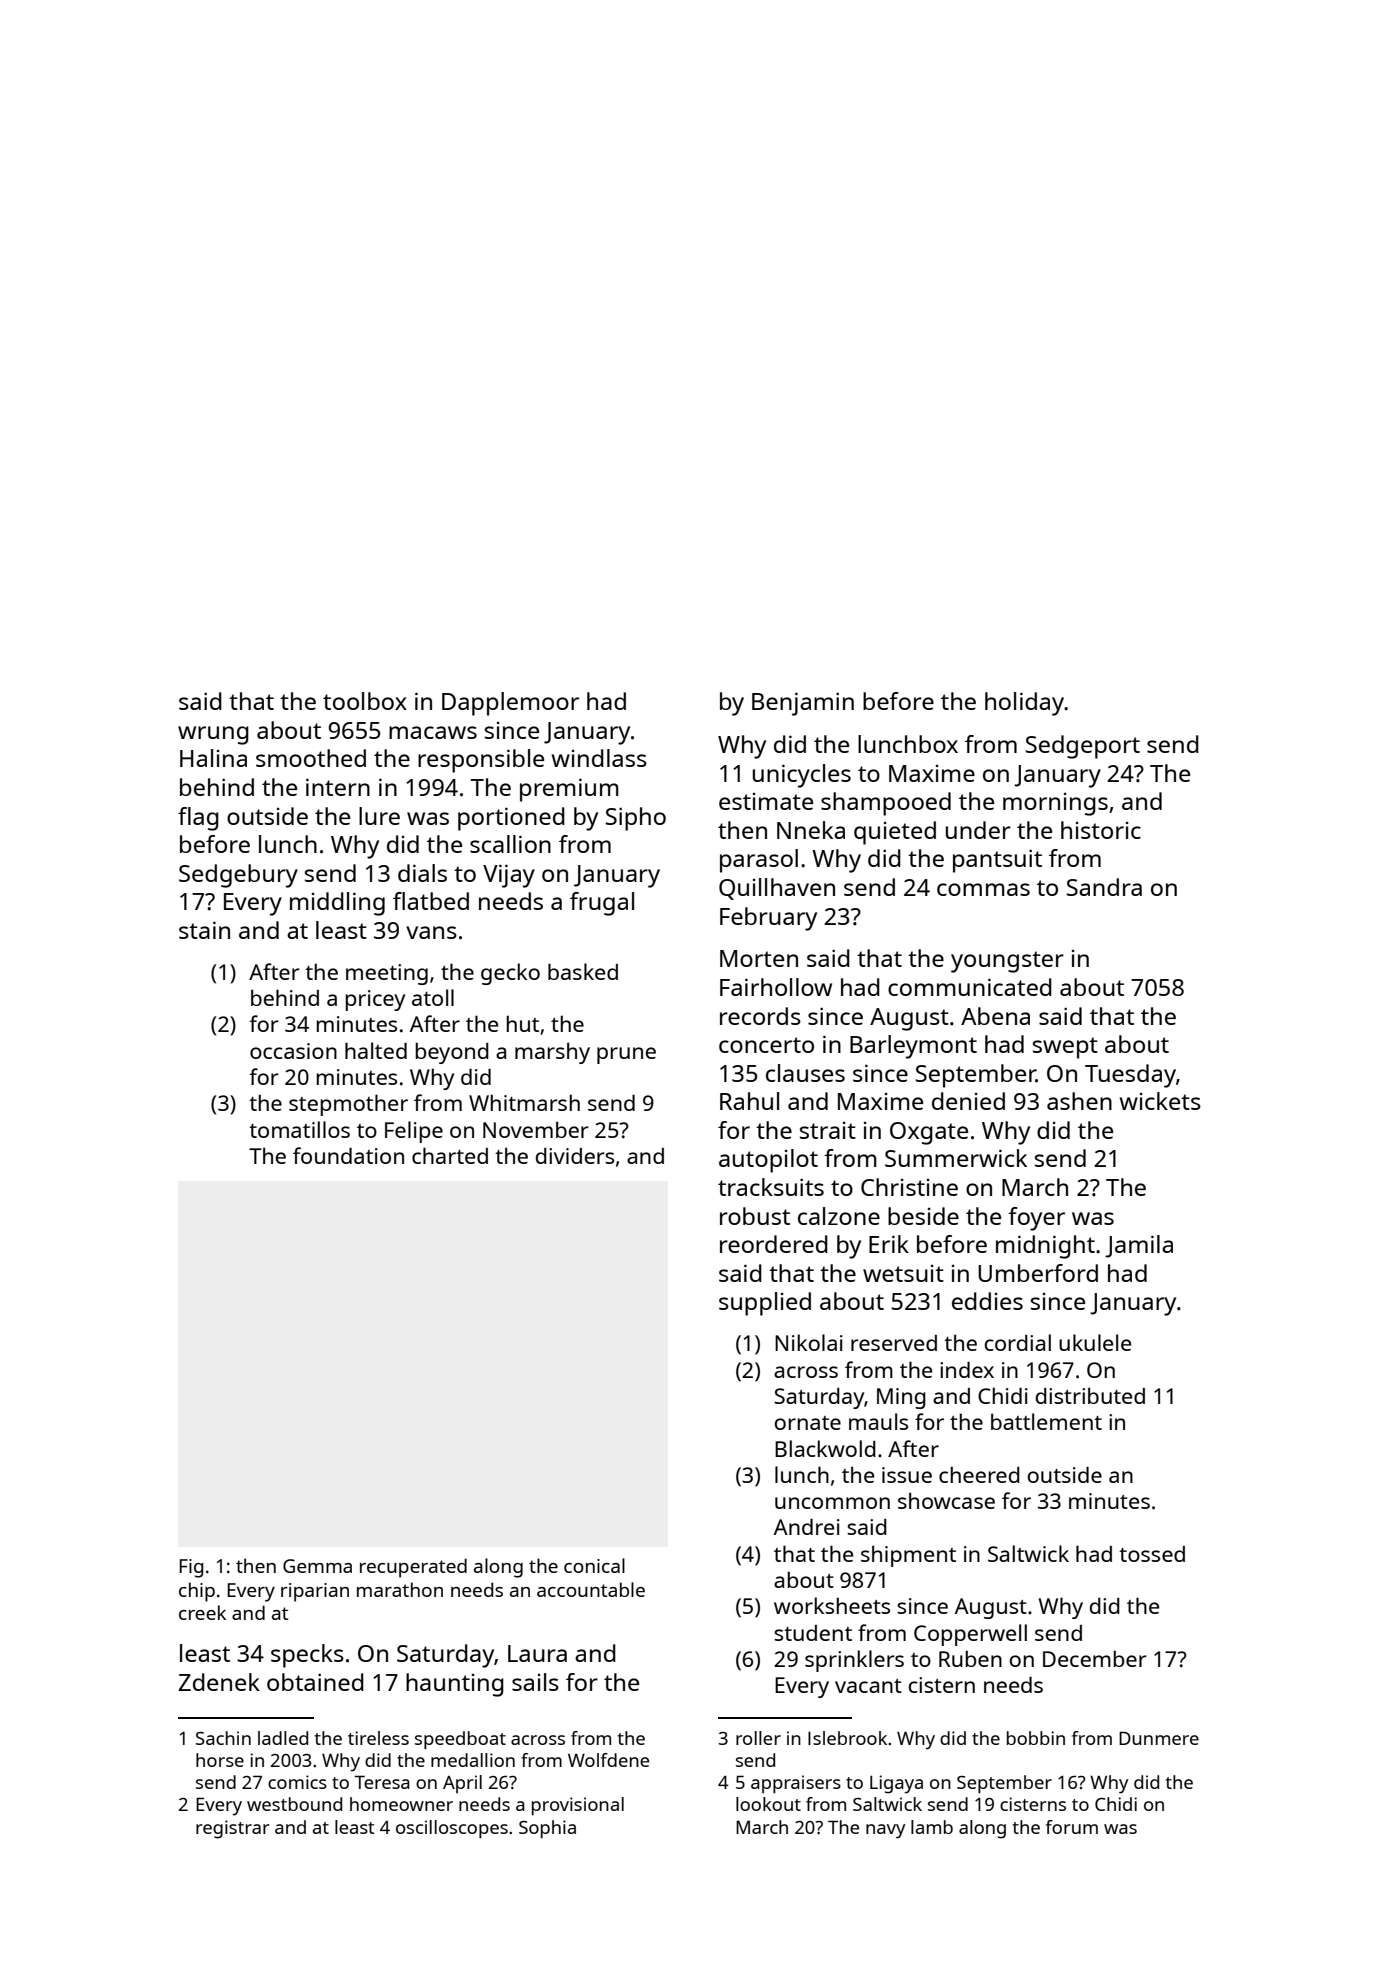 Image resolution: width=1386 pixels, height=1969 pixels. Describe the element at coordinates (233, 1829) in the screenshot. I see `registrar` at that location.
